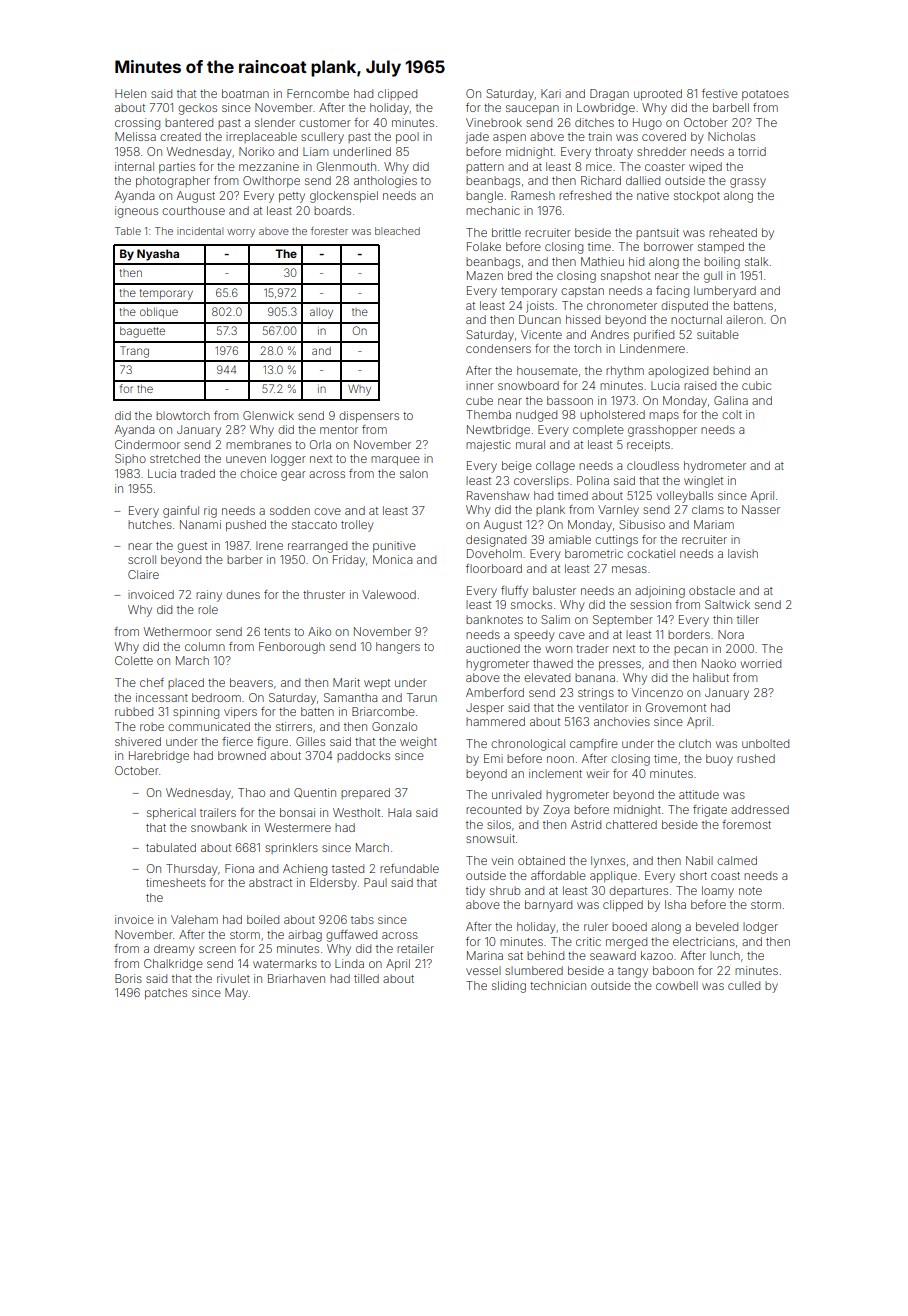  What do you see at coordinates (318, 93) in the document?
I see `Ferncombe` at bounding box center [318, 93].
